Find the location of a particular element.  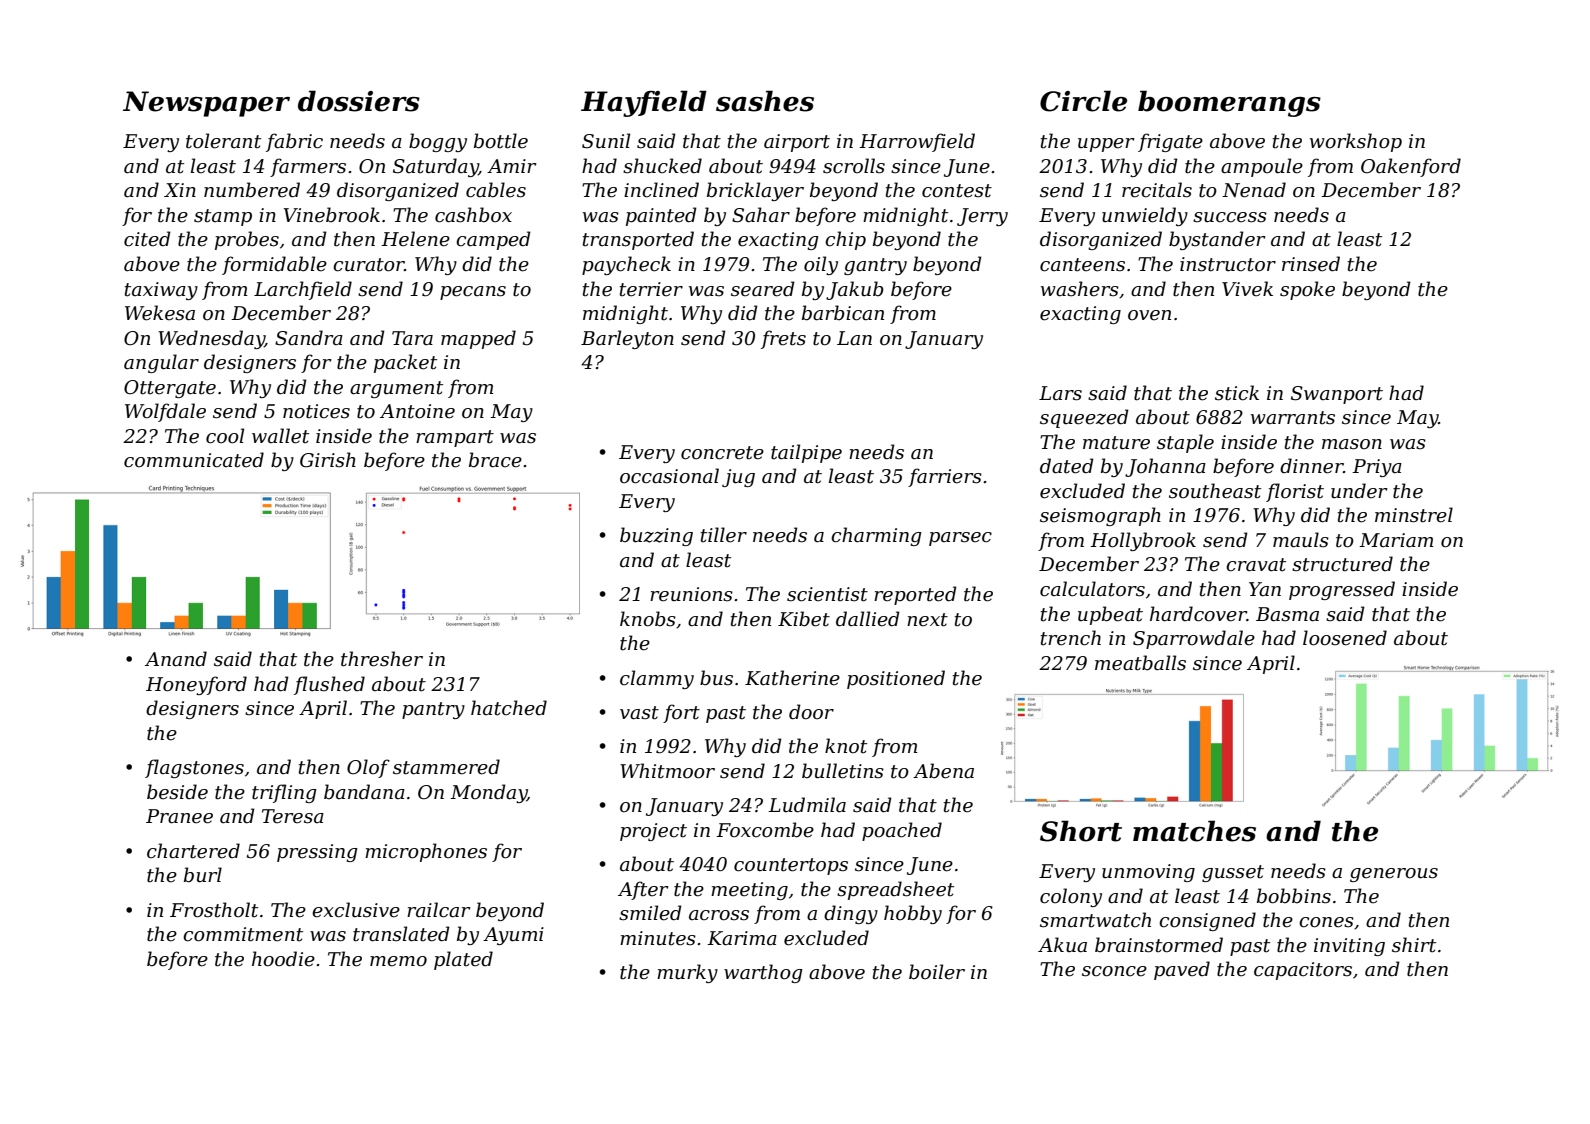

cables is located at coordinates (496, 190).
